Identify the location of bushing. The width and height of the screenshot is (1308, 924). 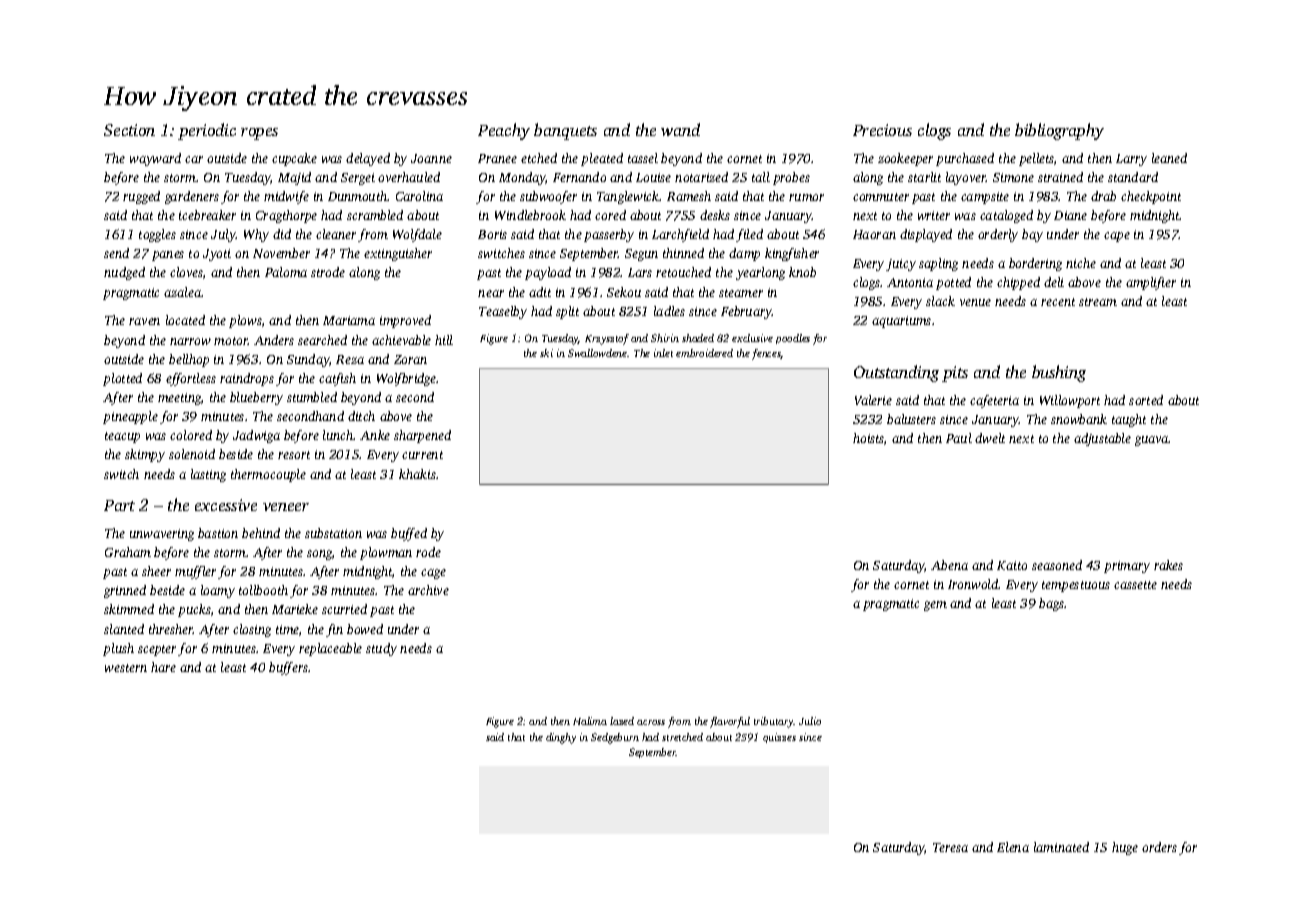
(1059, 373).
